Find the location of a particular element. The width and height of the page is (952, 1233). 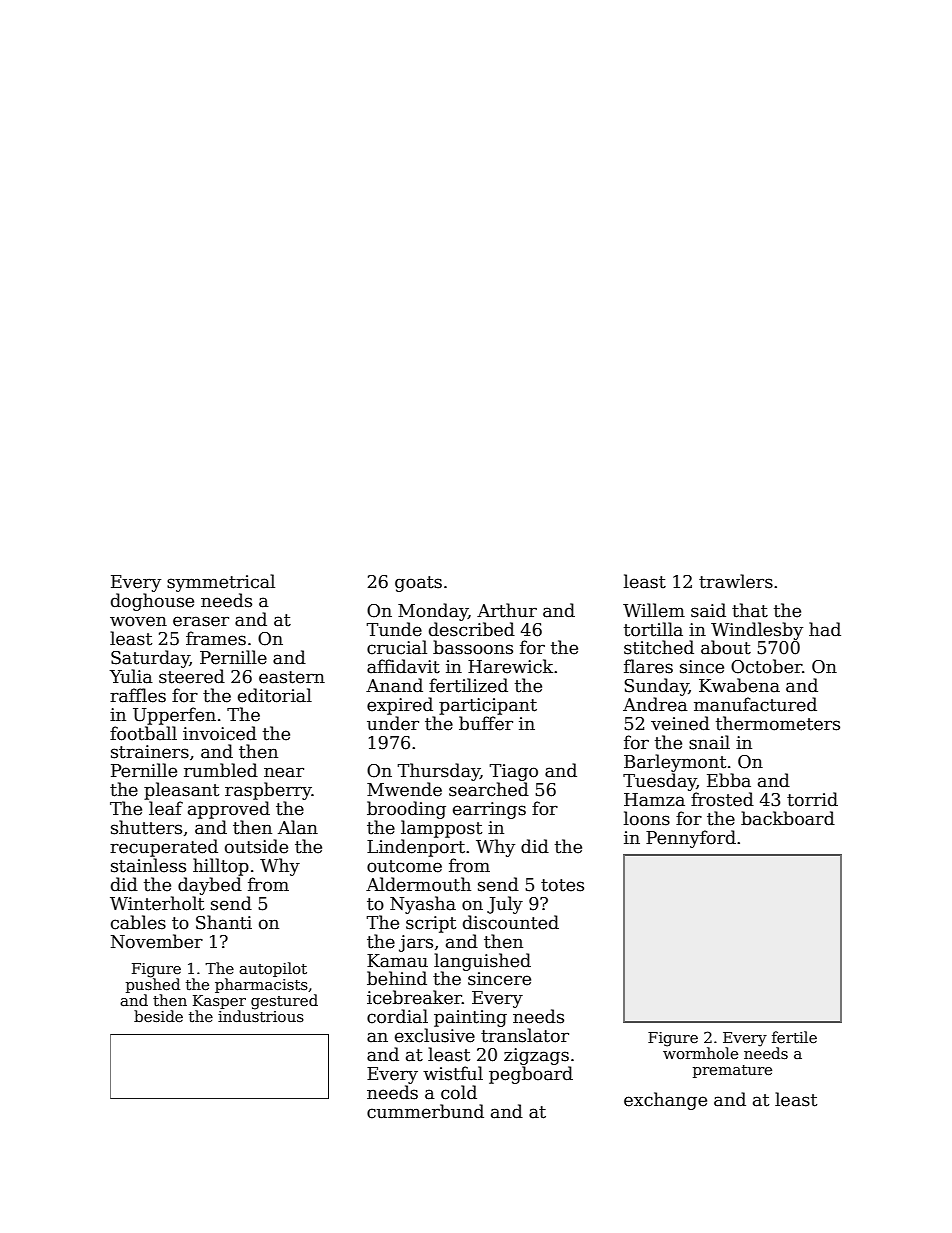

beside is located at coordinates (158, 1016).
